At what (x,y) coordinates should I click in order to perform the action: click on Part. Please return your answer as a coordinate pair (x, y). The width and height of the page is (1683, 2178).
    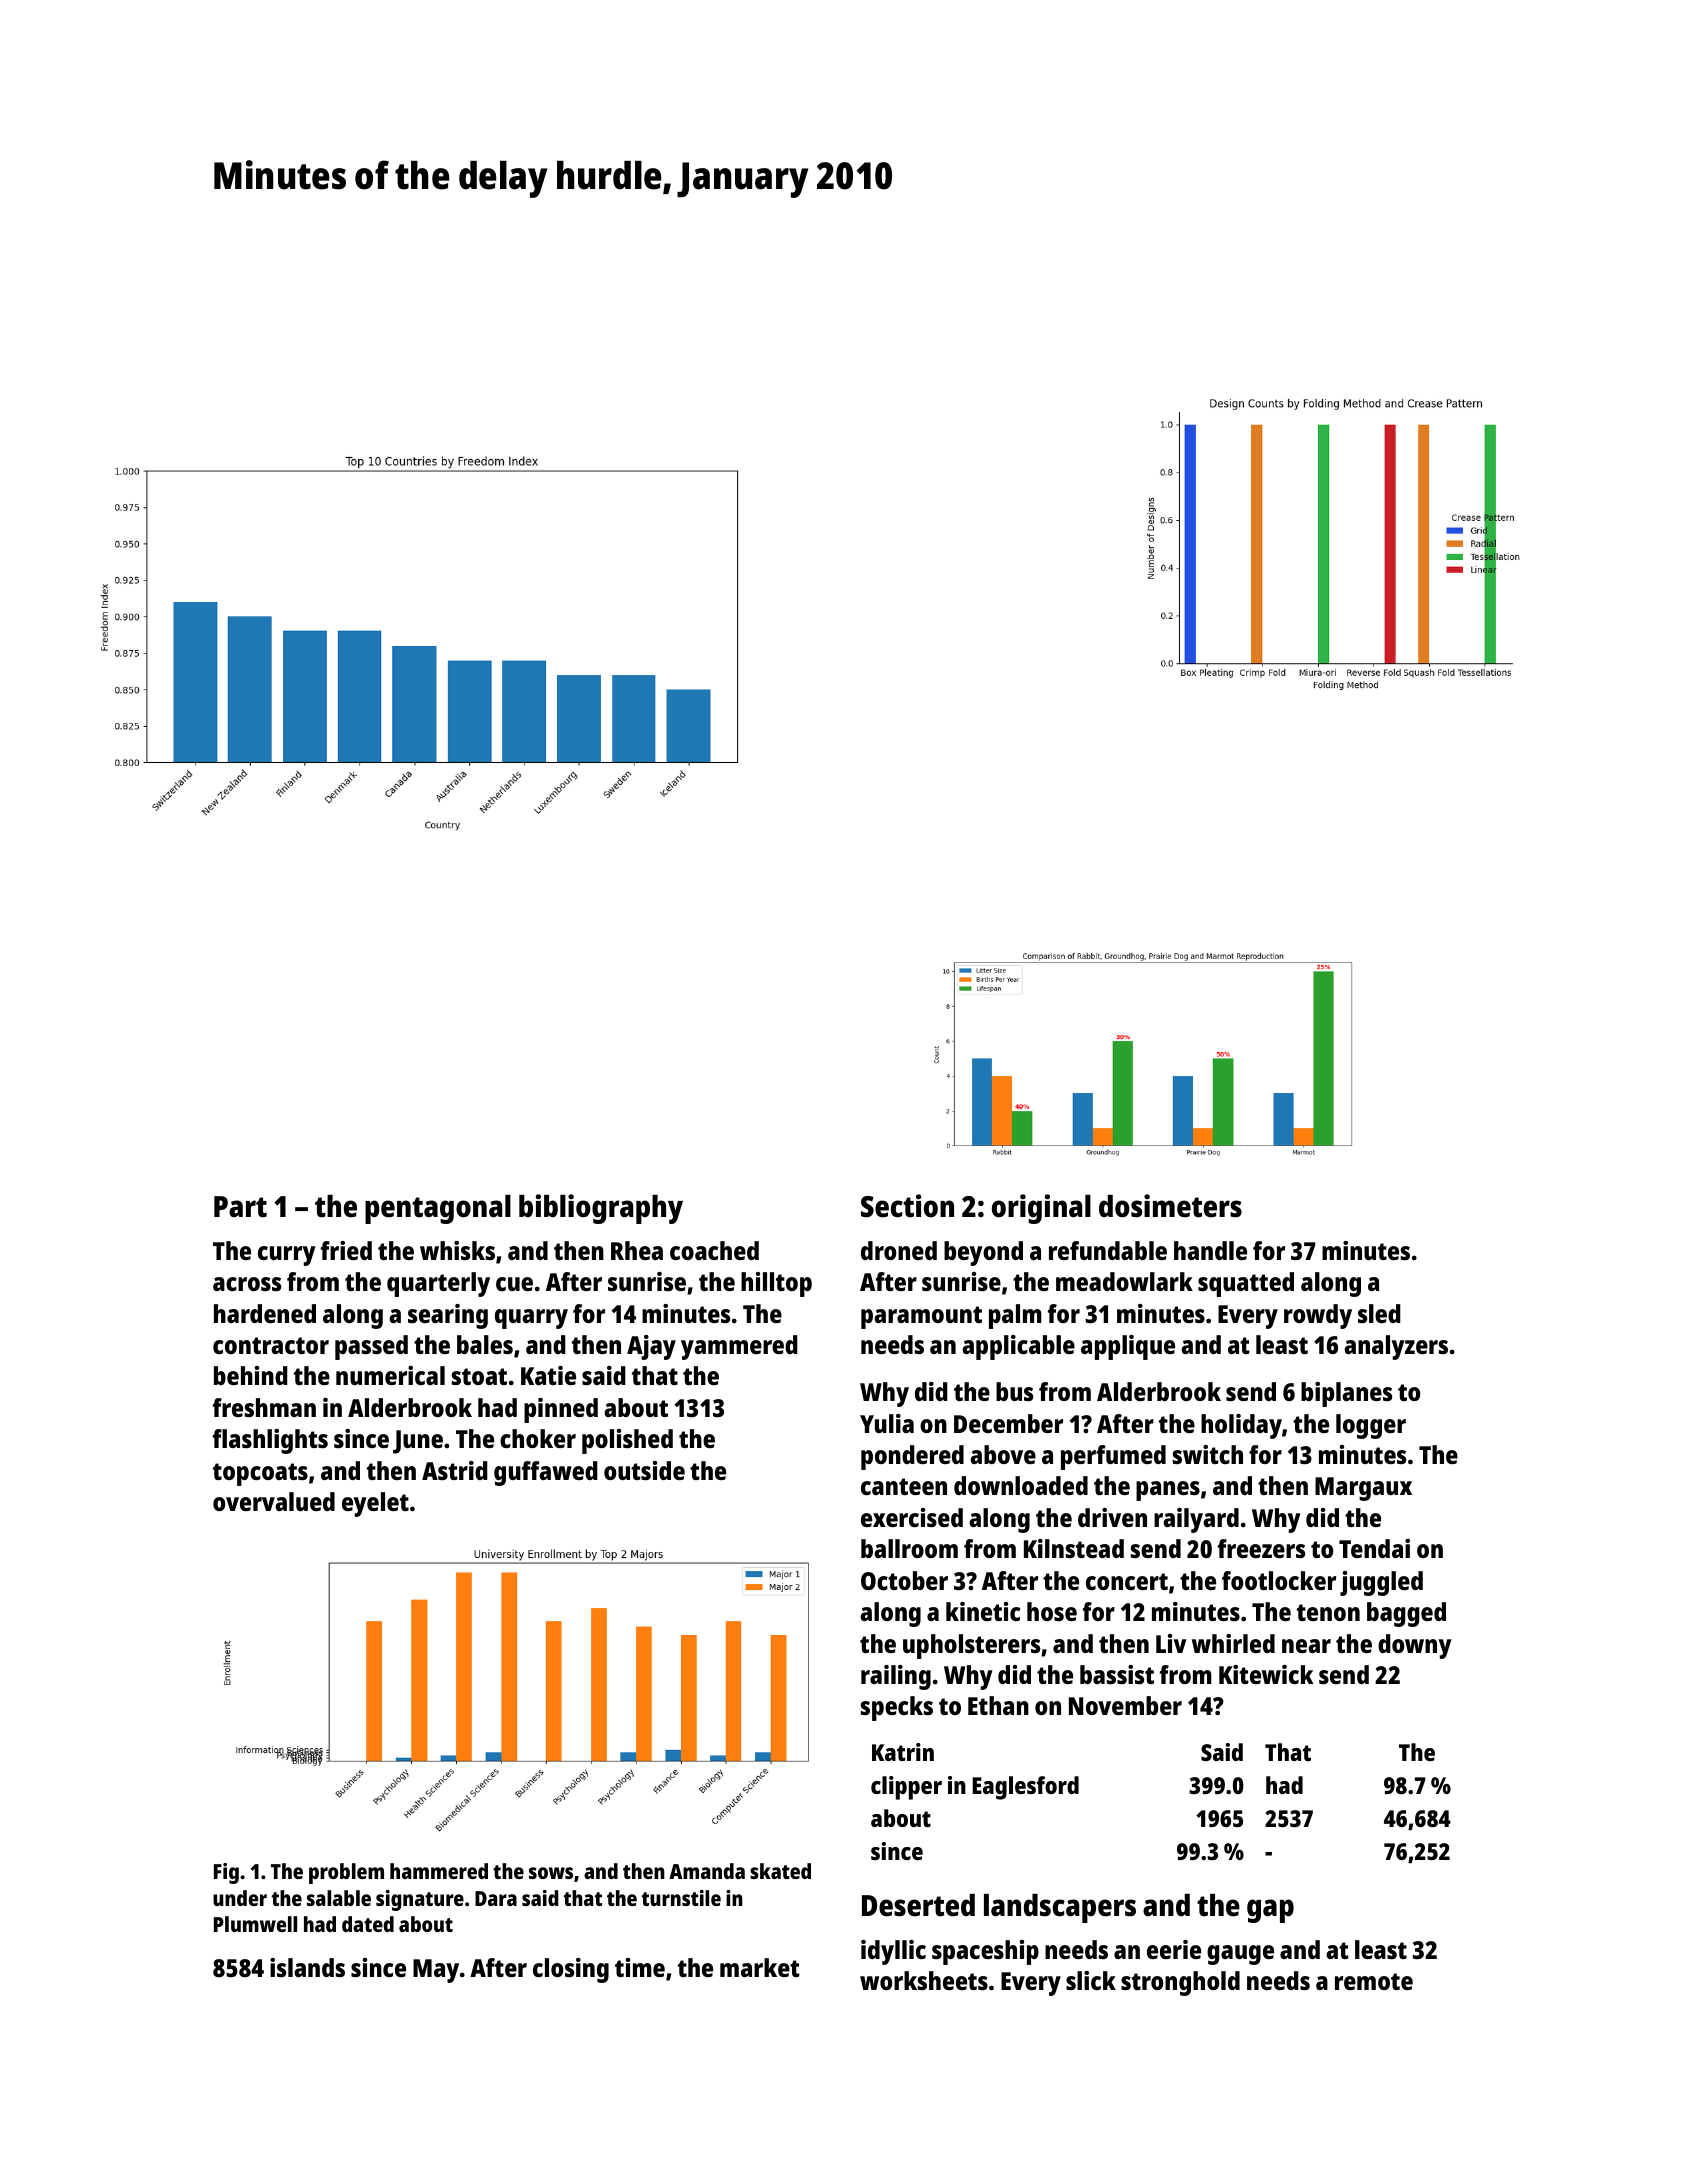
    Looking at the image, I should click on (240, 1207).
